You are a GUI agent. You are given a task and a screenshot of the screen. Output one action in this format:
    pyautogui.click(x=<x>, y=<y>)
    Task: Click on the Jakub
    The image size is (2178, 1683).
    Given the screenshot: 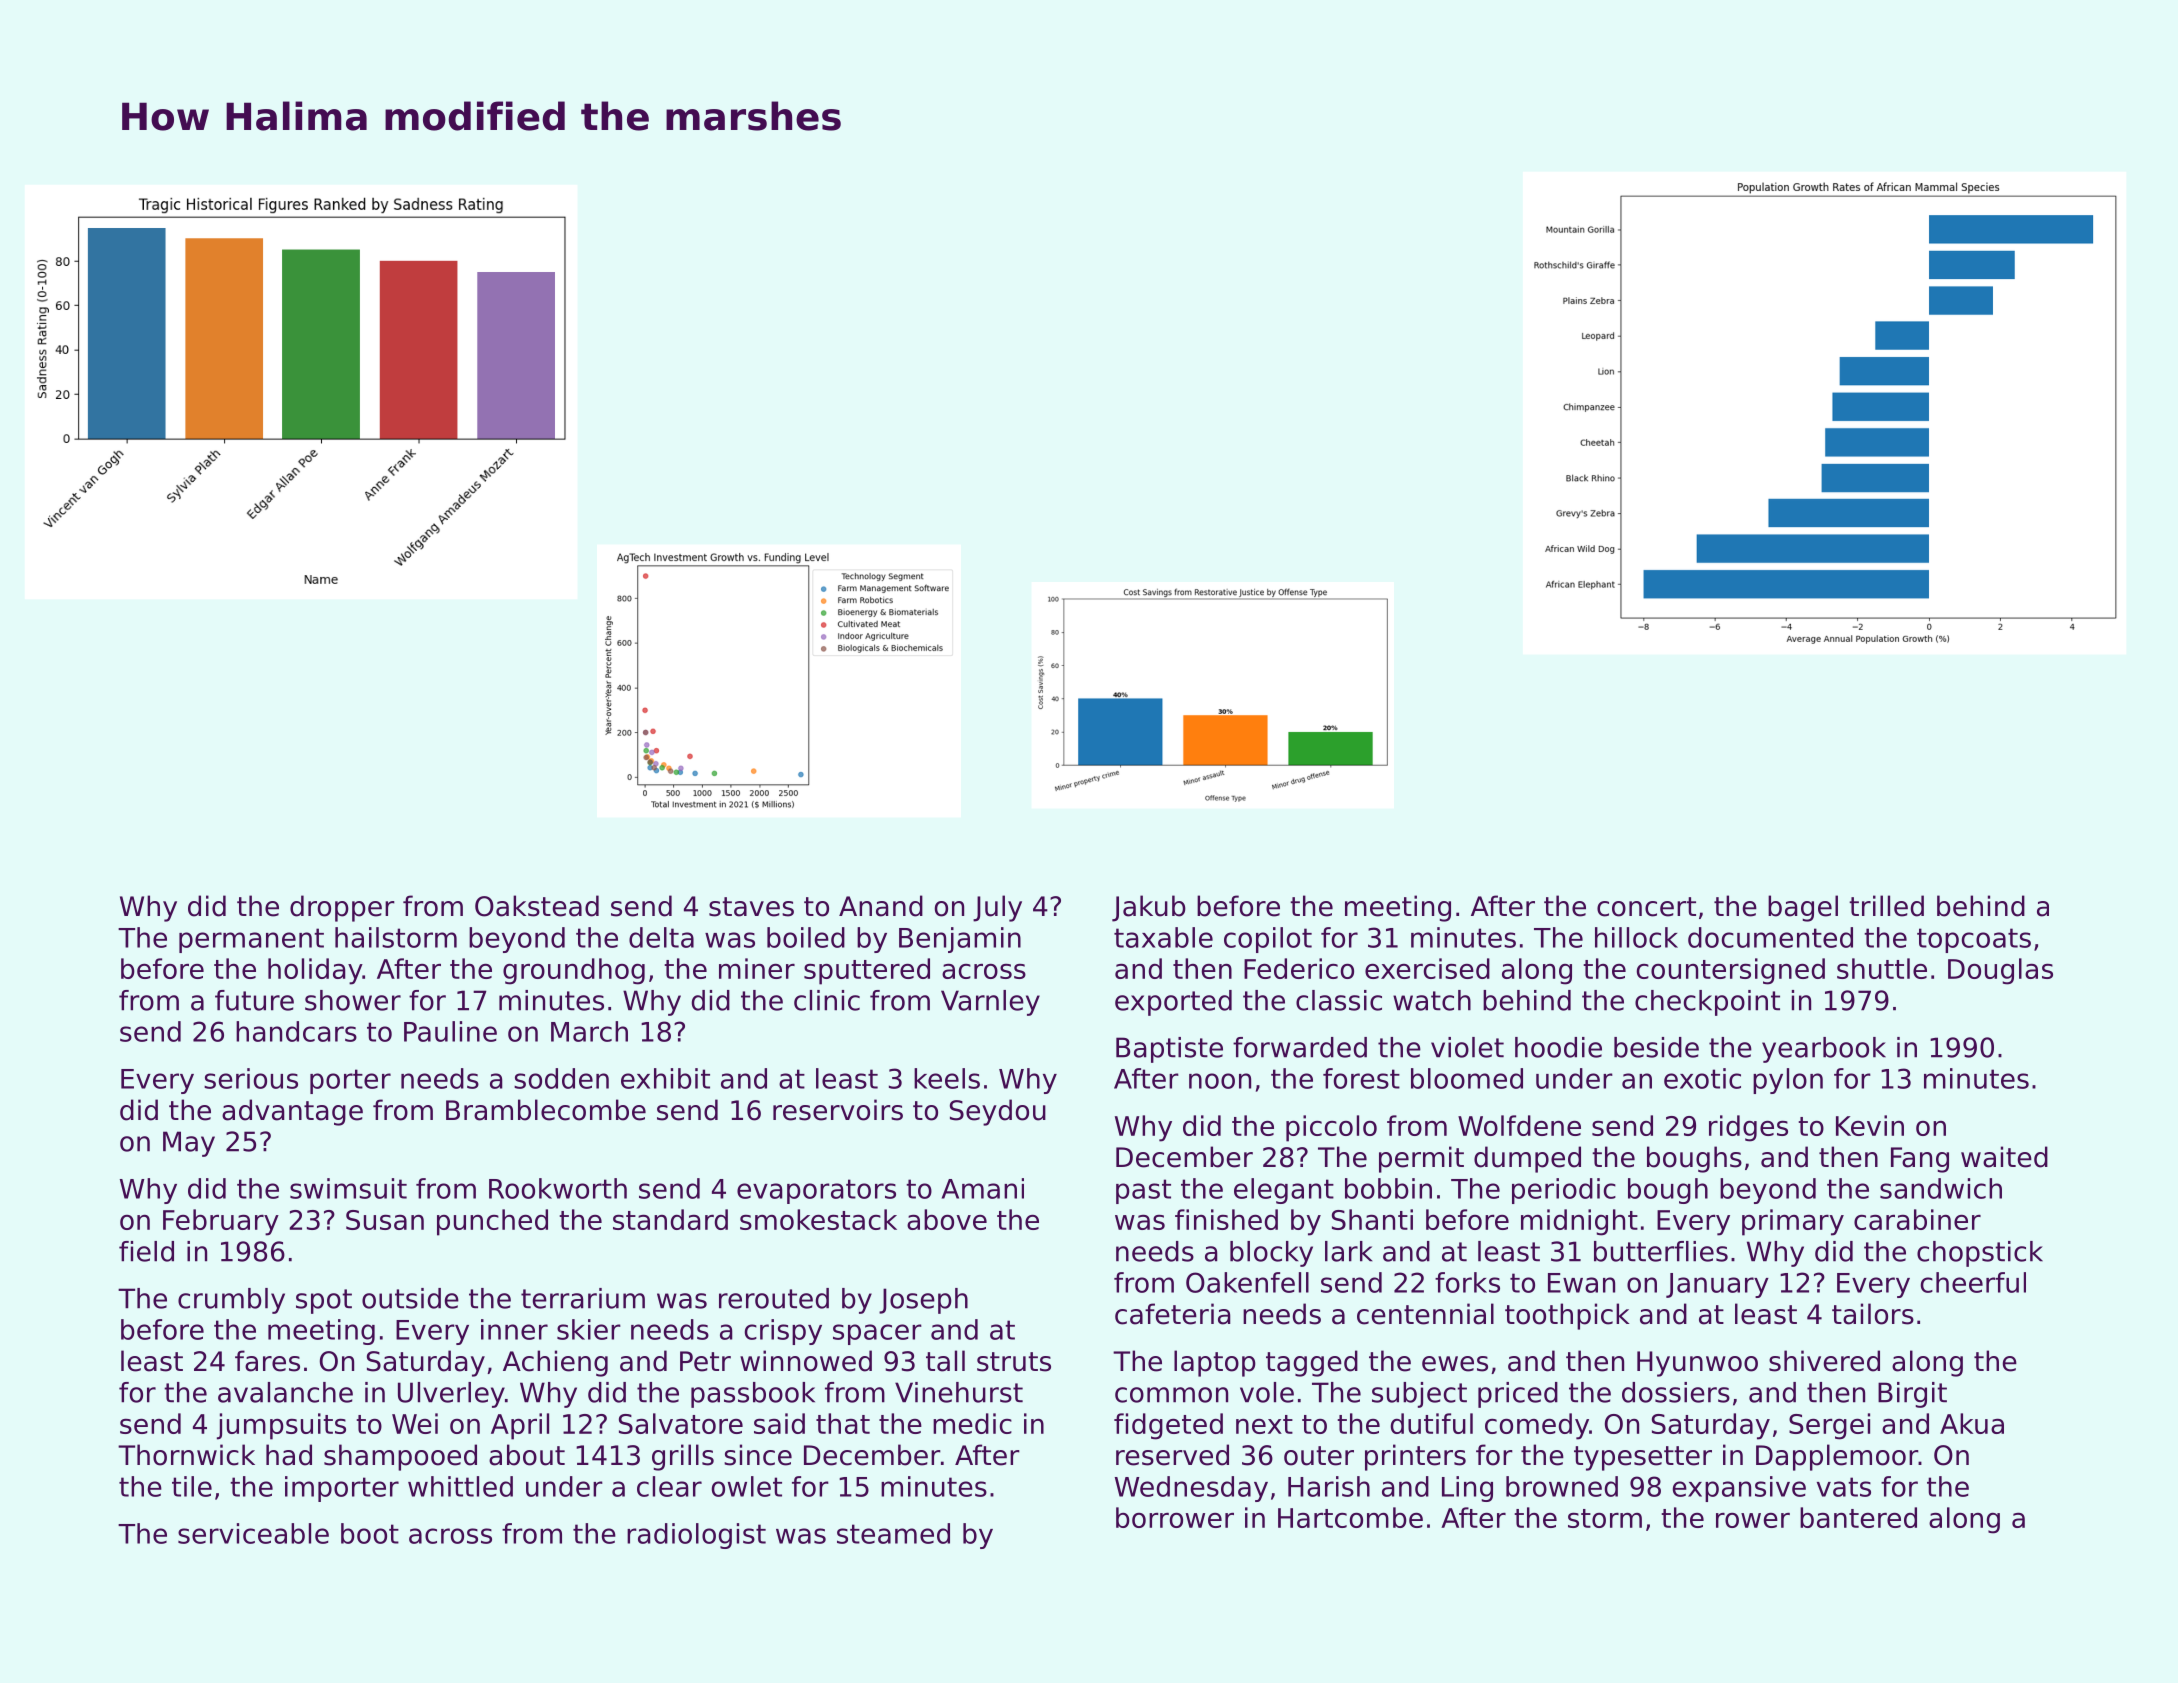 What is the action you would take?
    pyautogui.click(x=1149, y=908)
